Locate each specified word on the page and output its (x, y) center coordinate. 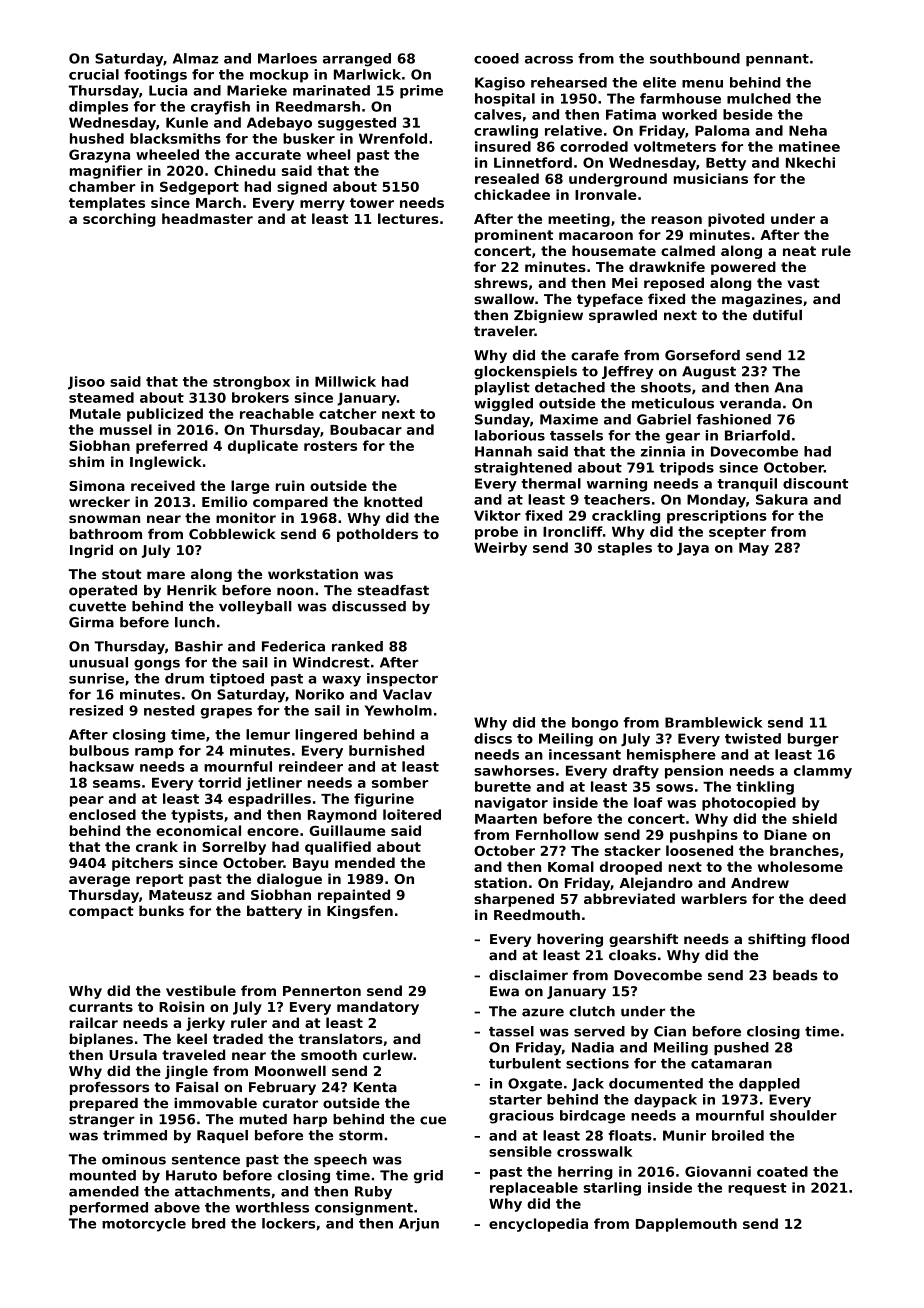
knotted (393, 501)
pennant (777, 60)
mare (166, 575)
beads (795, 975)
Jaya (693, 549)
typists (197, 816)
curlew (388, 1054)
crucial (94, 74)
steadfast (393, 590)
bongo (595, 724)
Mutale (95, 413)
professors (109, 1088)
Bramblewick (713, 722)
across (549, 60)
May (754, 549)
